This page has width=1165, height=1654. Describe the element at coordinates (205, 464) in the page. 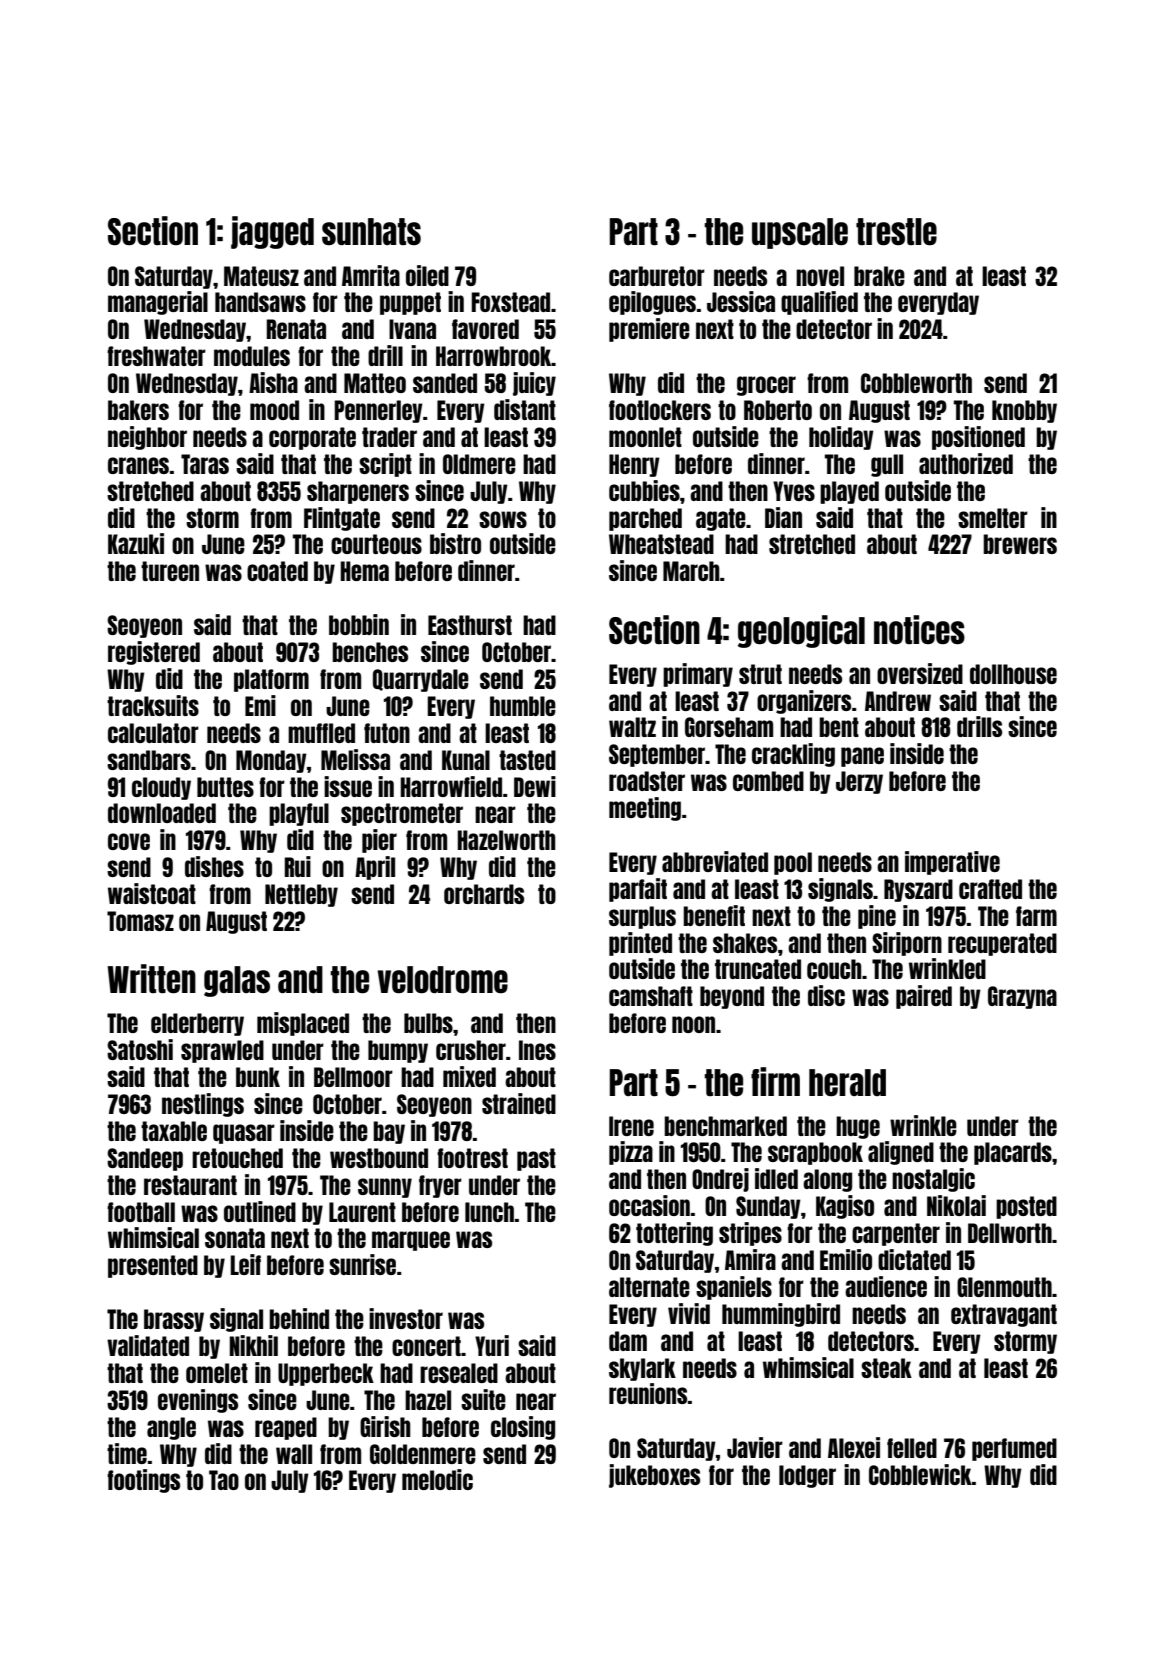

I see `Taras` at that location.
